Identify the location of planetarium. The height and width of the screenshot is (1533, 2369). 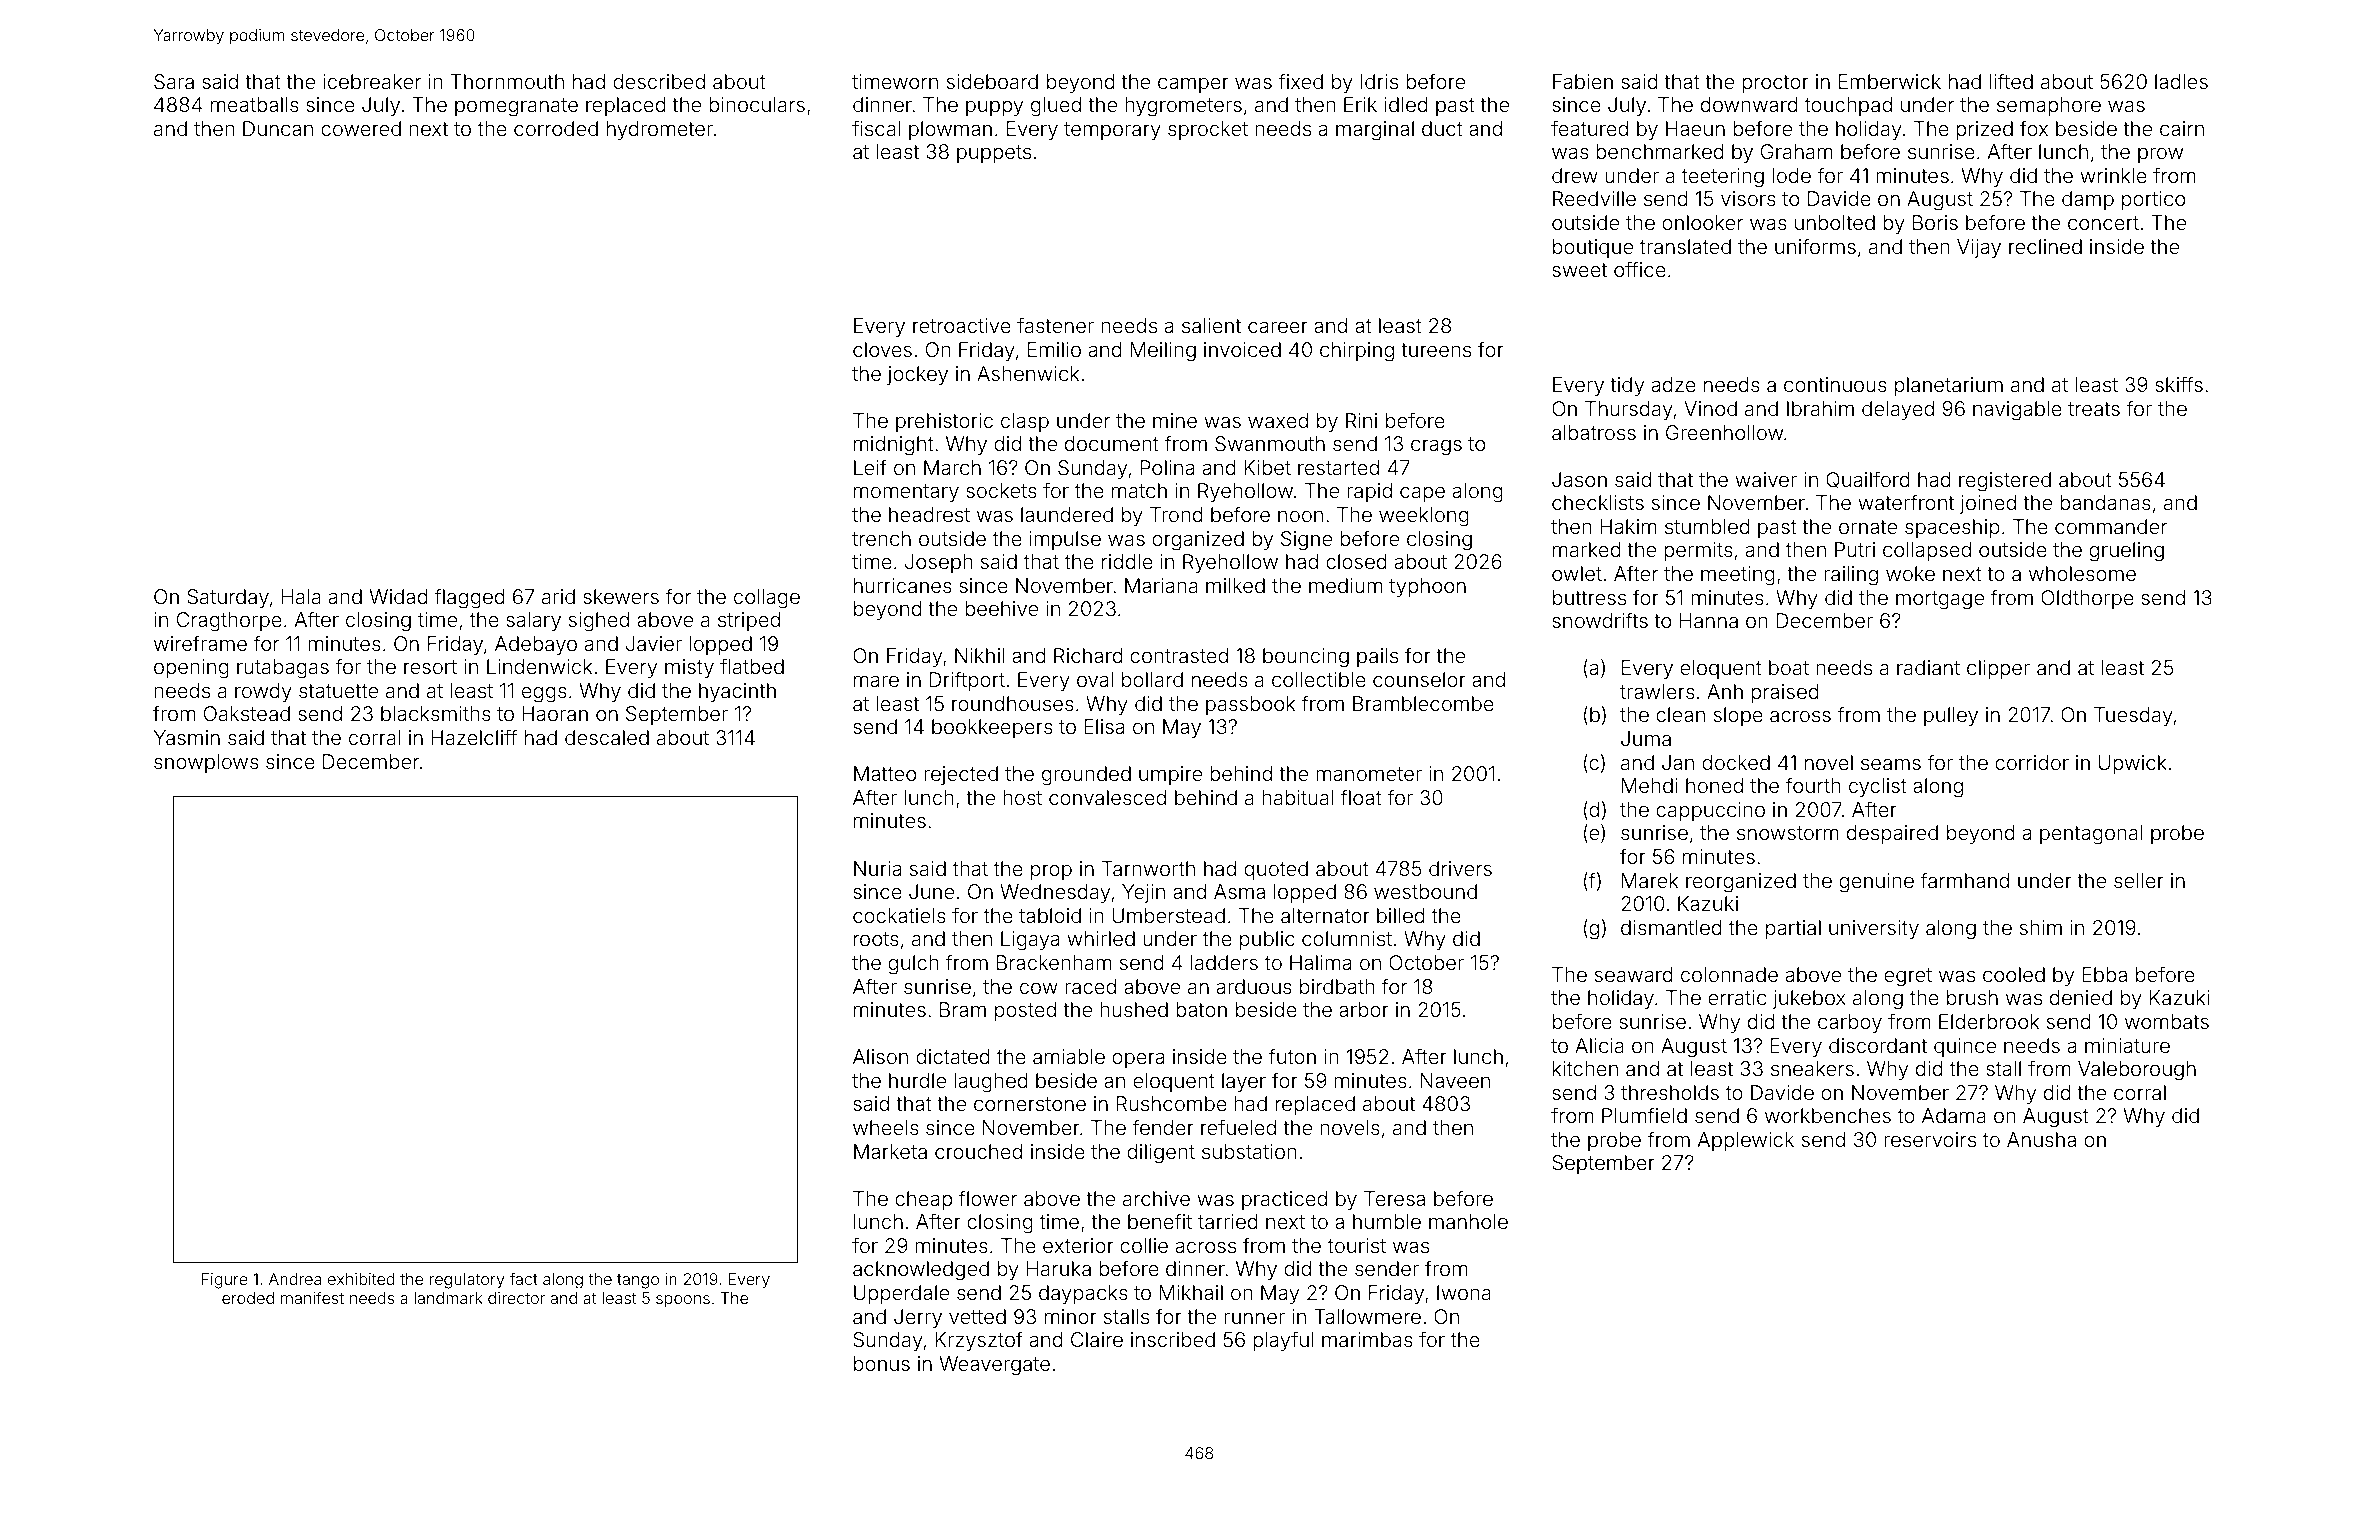
(1949, 386).
